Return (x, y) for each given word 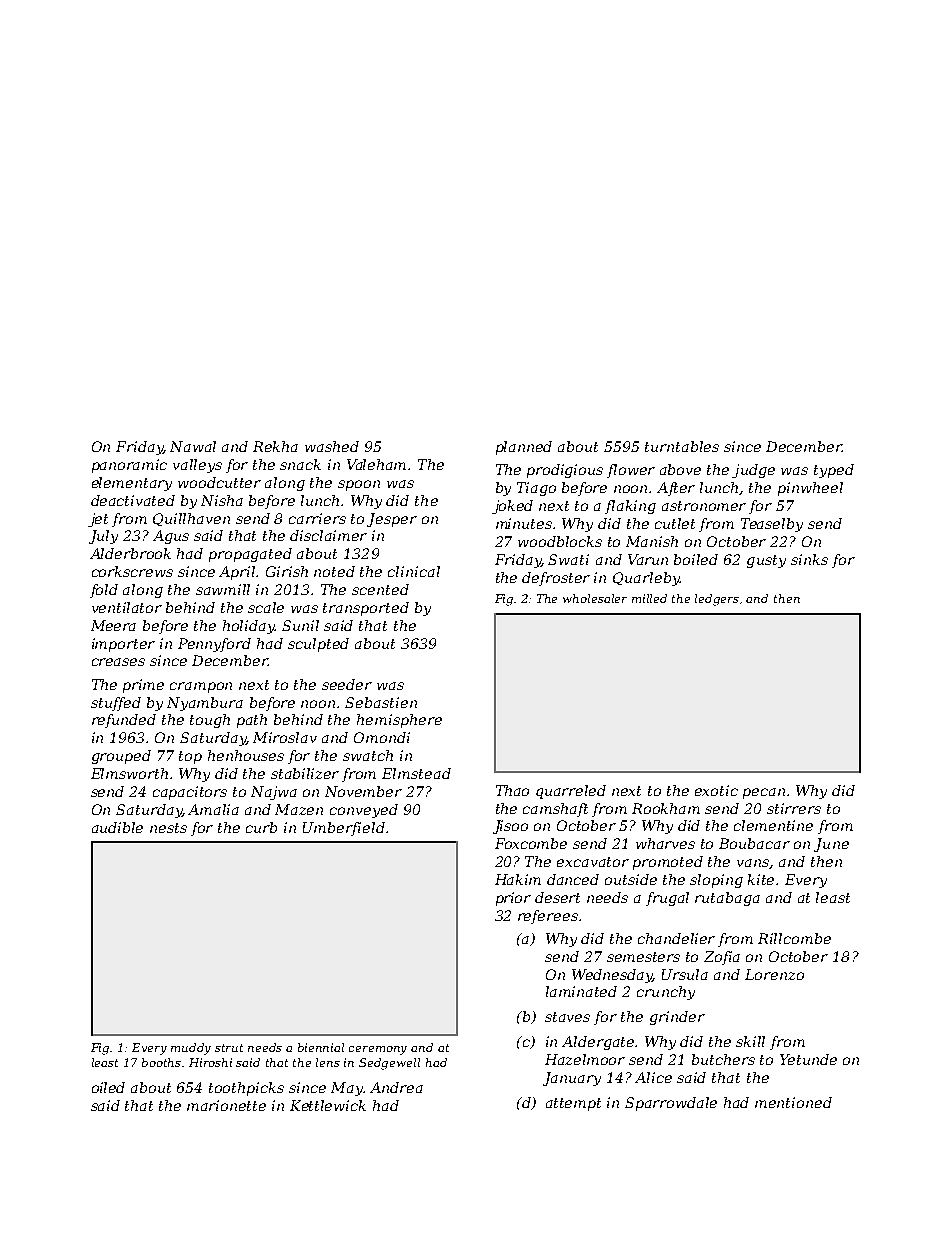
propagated (250, 555)
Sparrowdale (671, 1104)
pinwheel (810, 489)
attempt (573, 1104)
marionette (226, 1105)
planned (524, 448)
